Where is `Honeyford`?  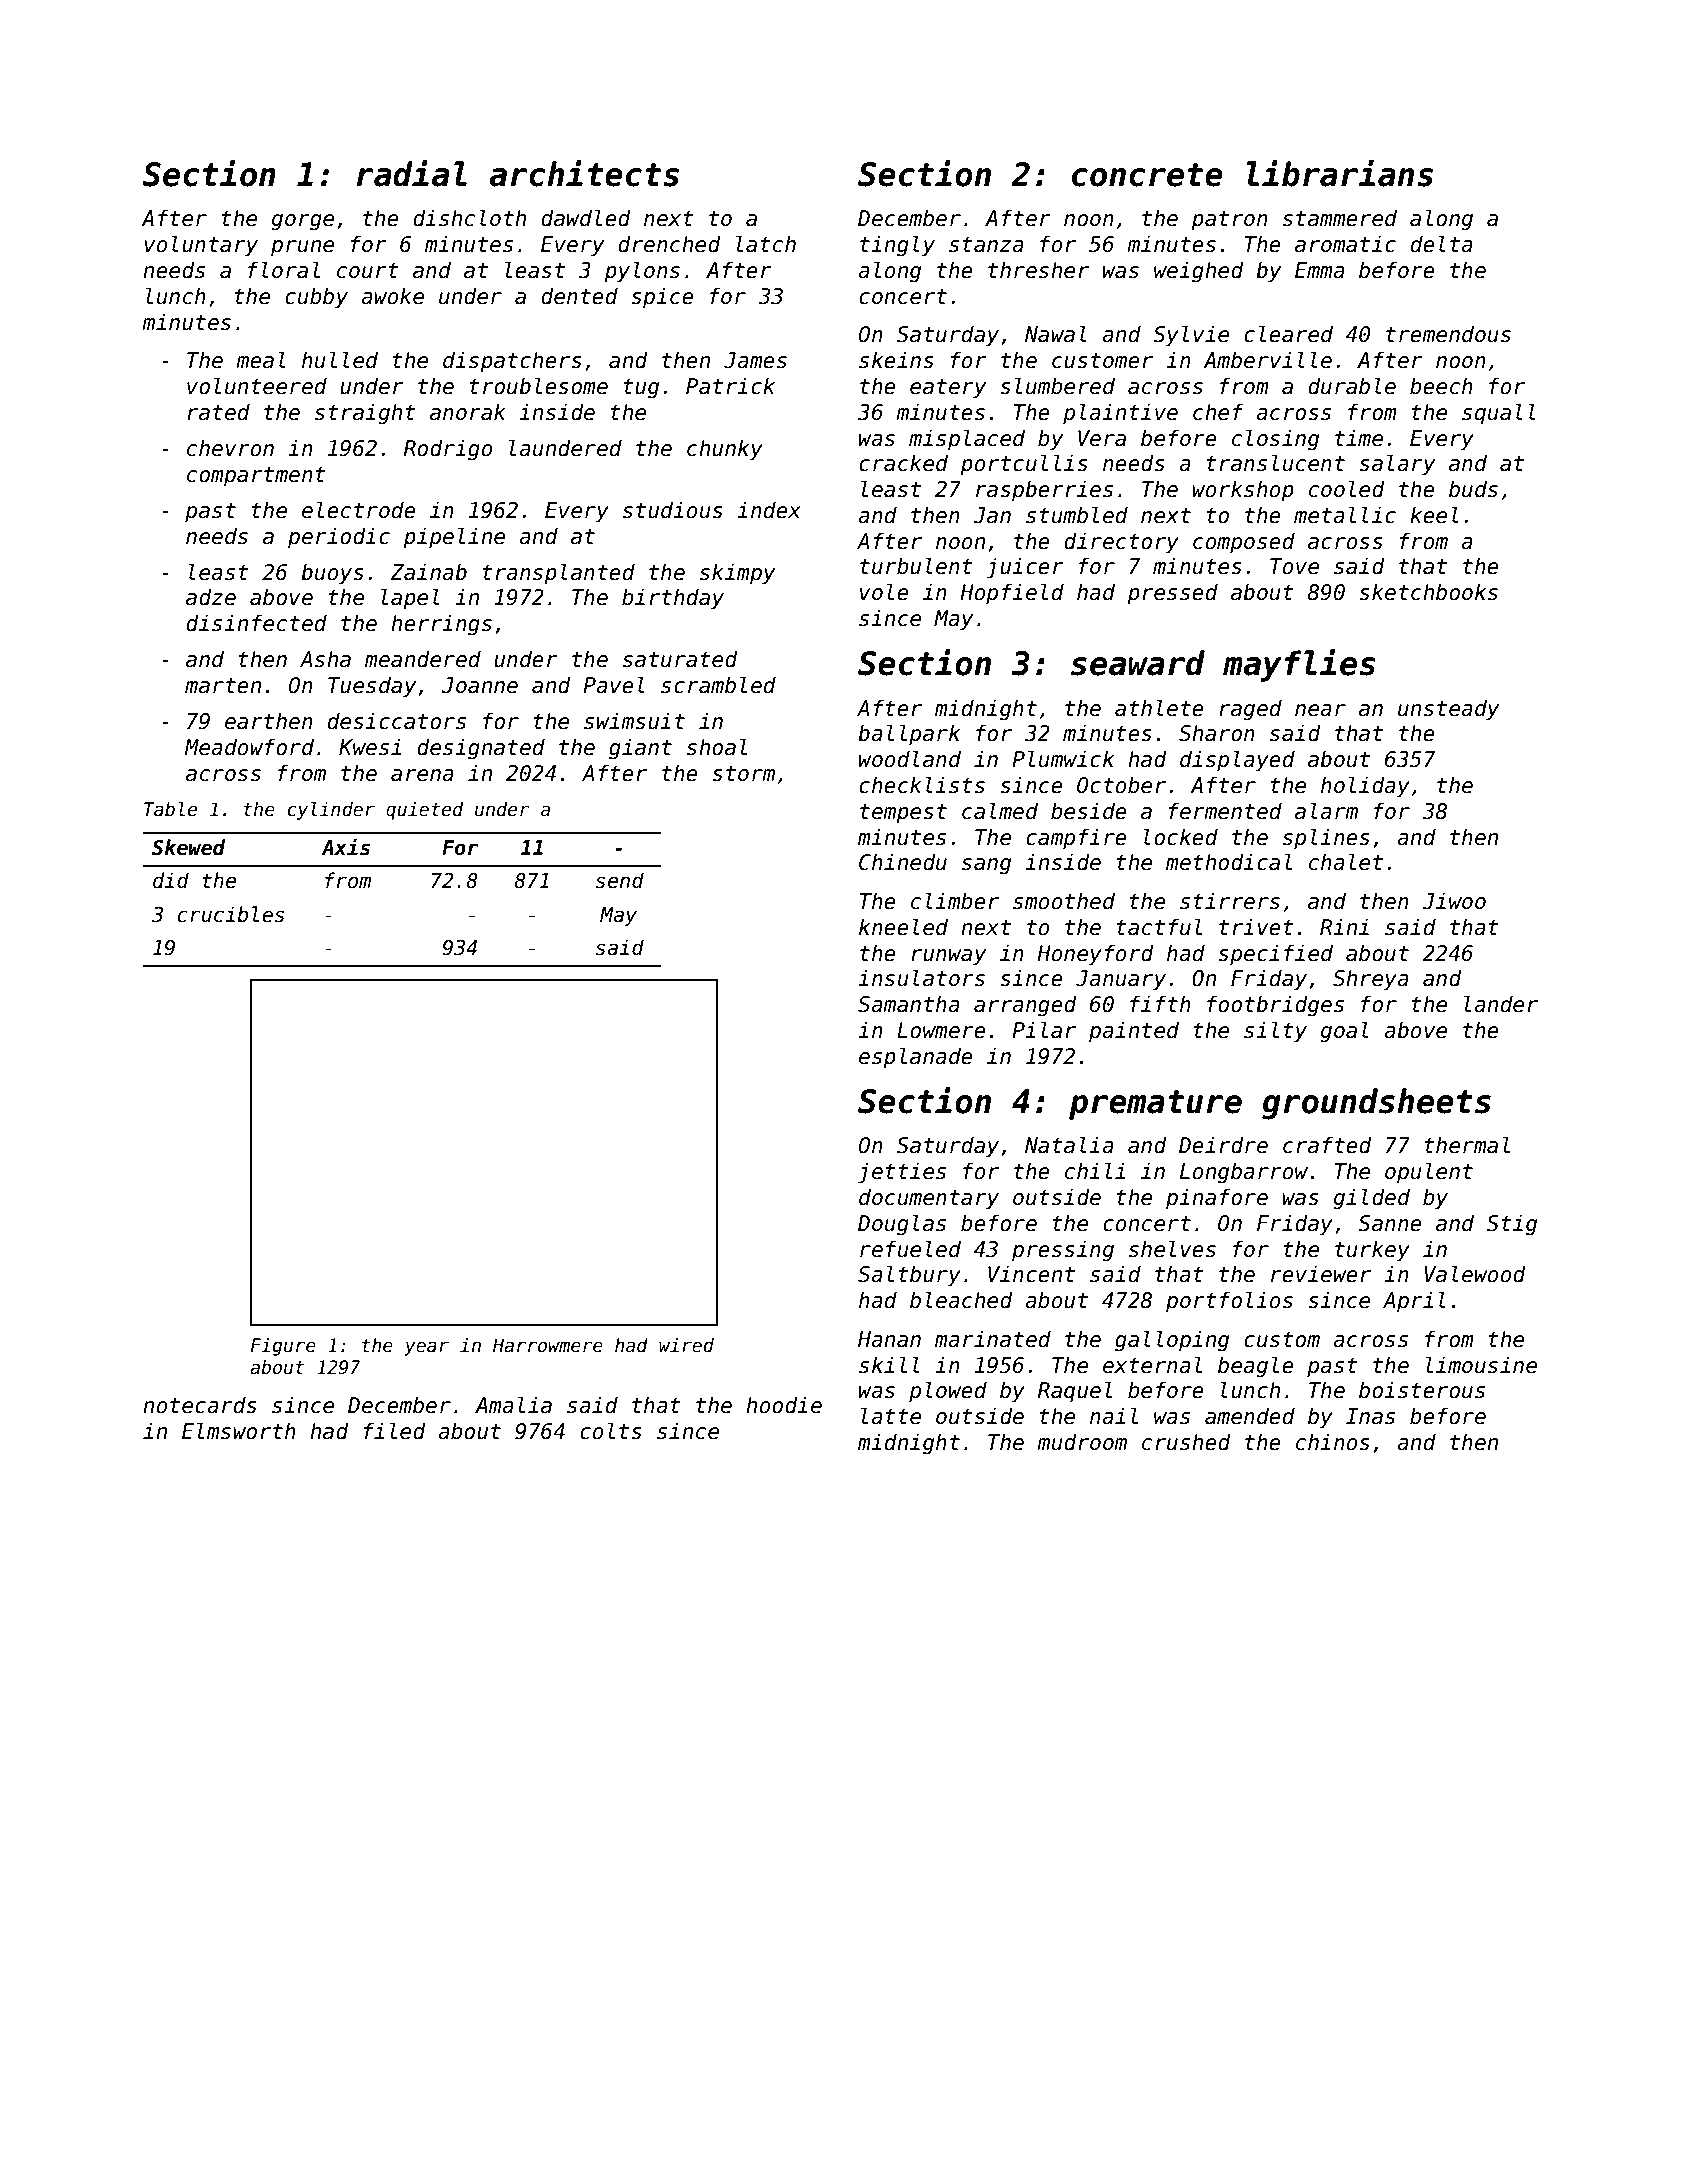
Honeyford is located at coordinates (1095, 955).
